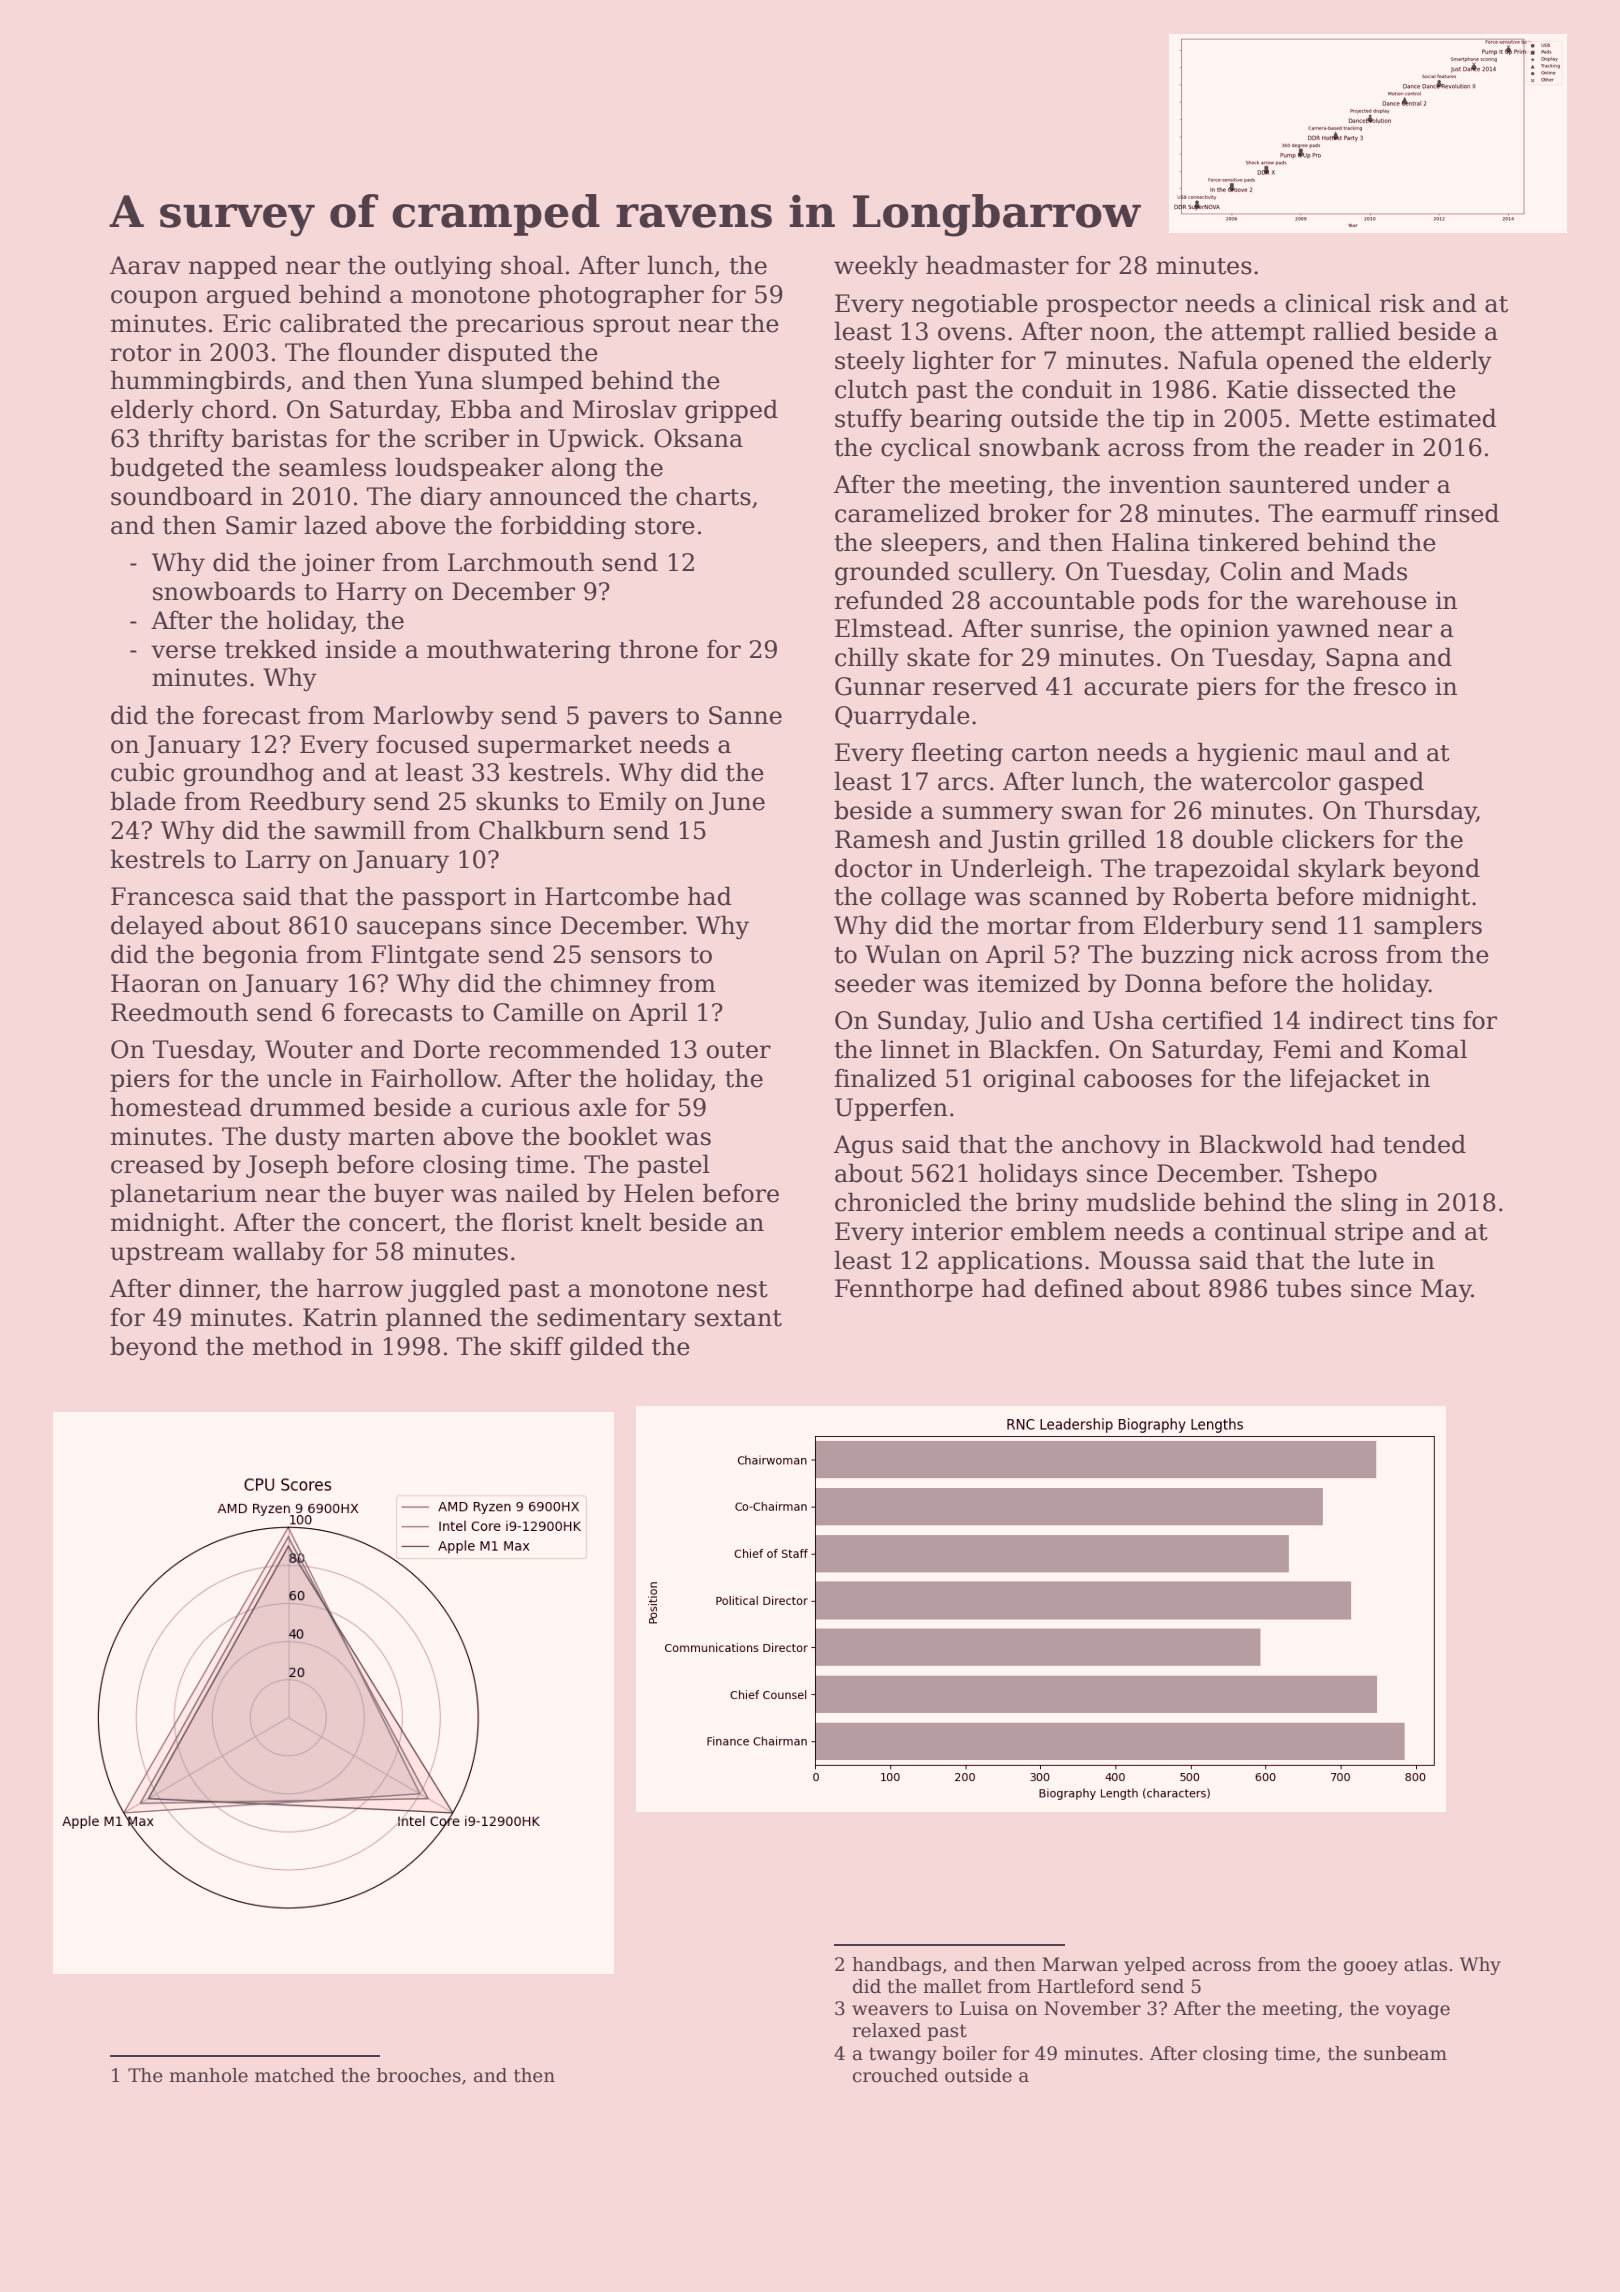 Image resolution: width=1620 pixels, height=2292 pixels. I want to click on Ramesh, so click(882, 839).
